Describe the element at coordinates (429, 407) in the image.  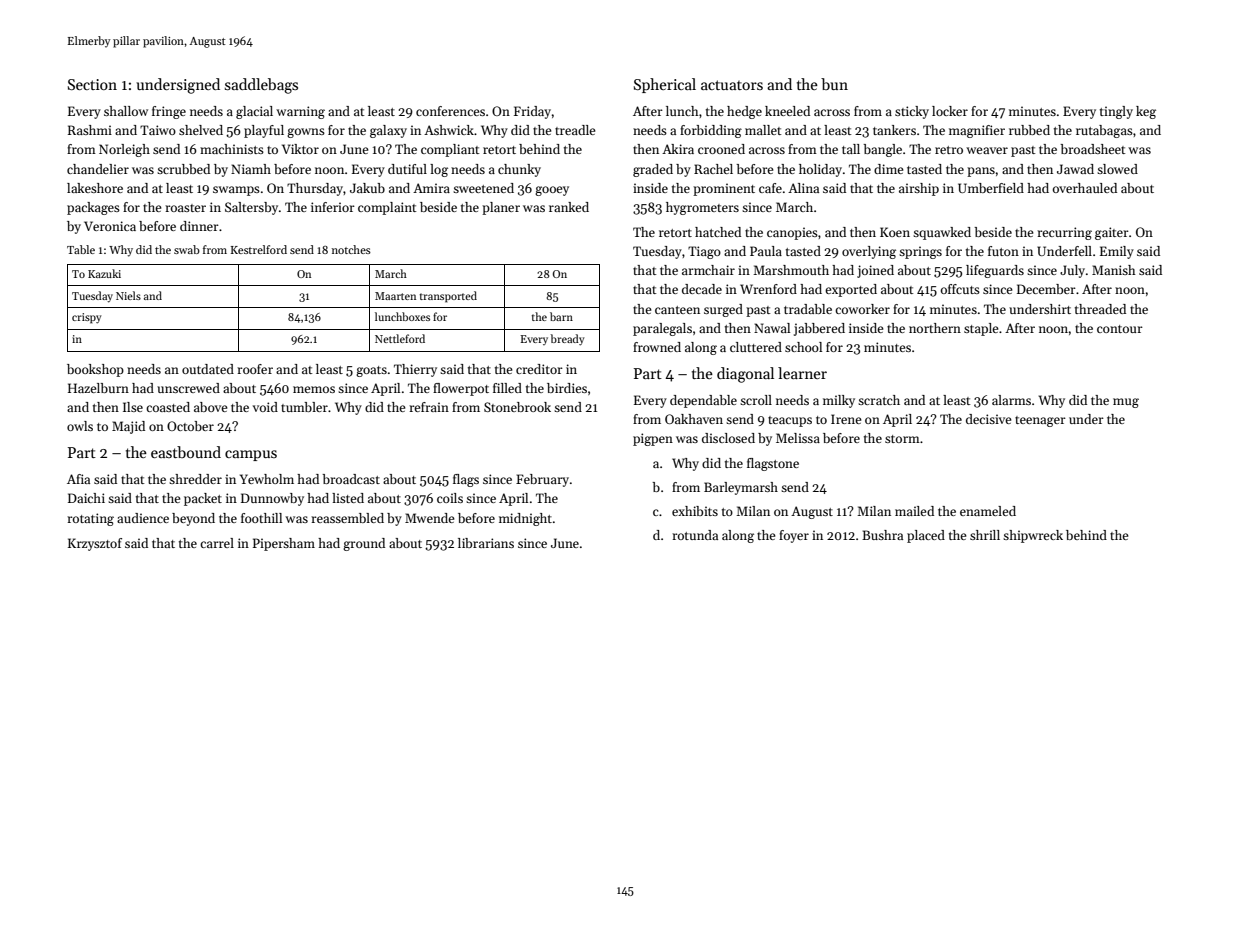
I see `refrain` at that location.
